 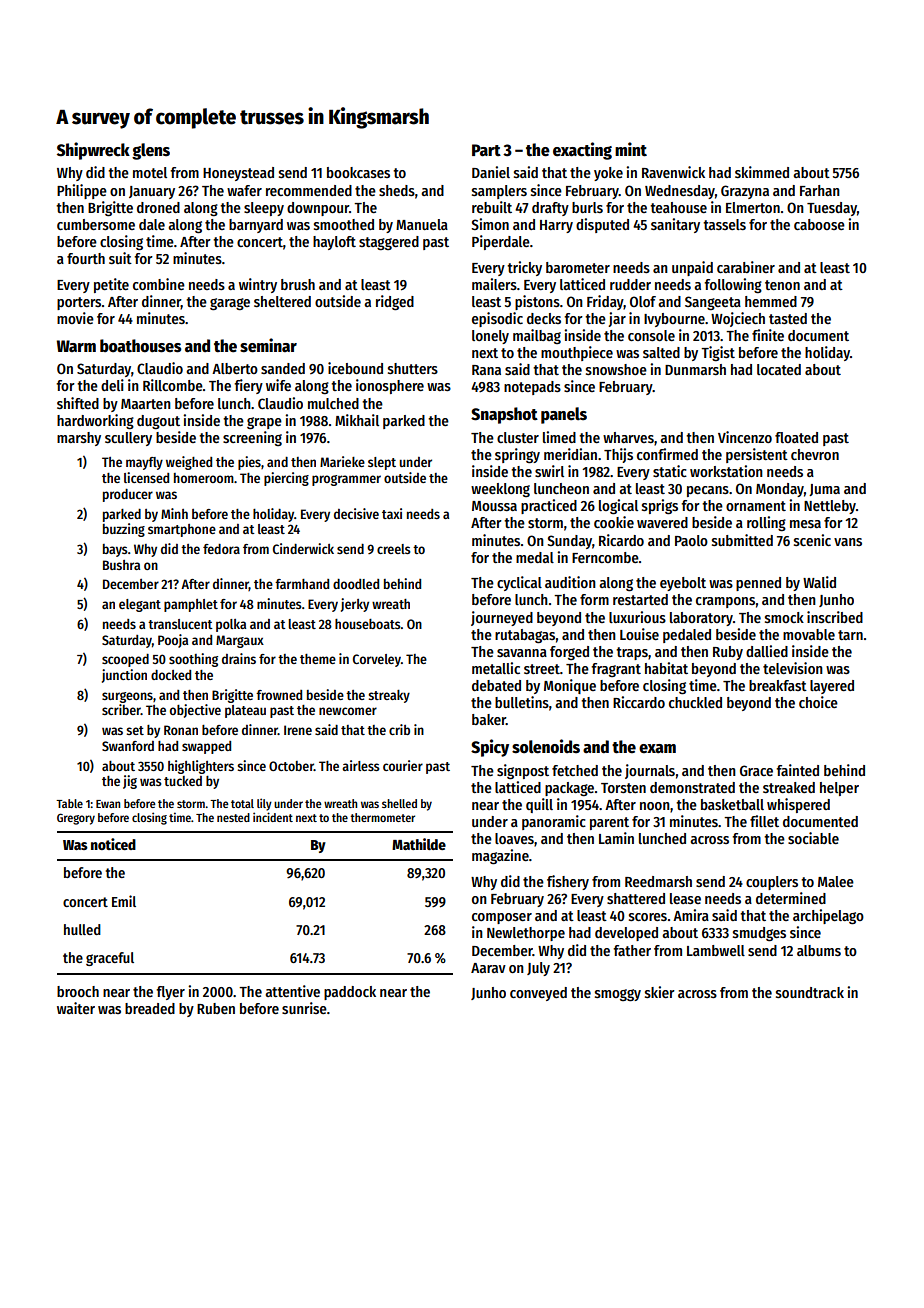 What do you see at coordinates (523, 771) in the document?
I see `signpost` at bounding box center [523, 771].
